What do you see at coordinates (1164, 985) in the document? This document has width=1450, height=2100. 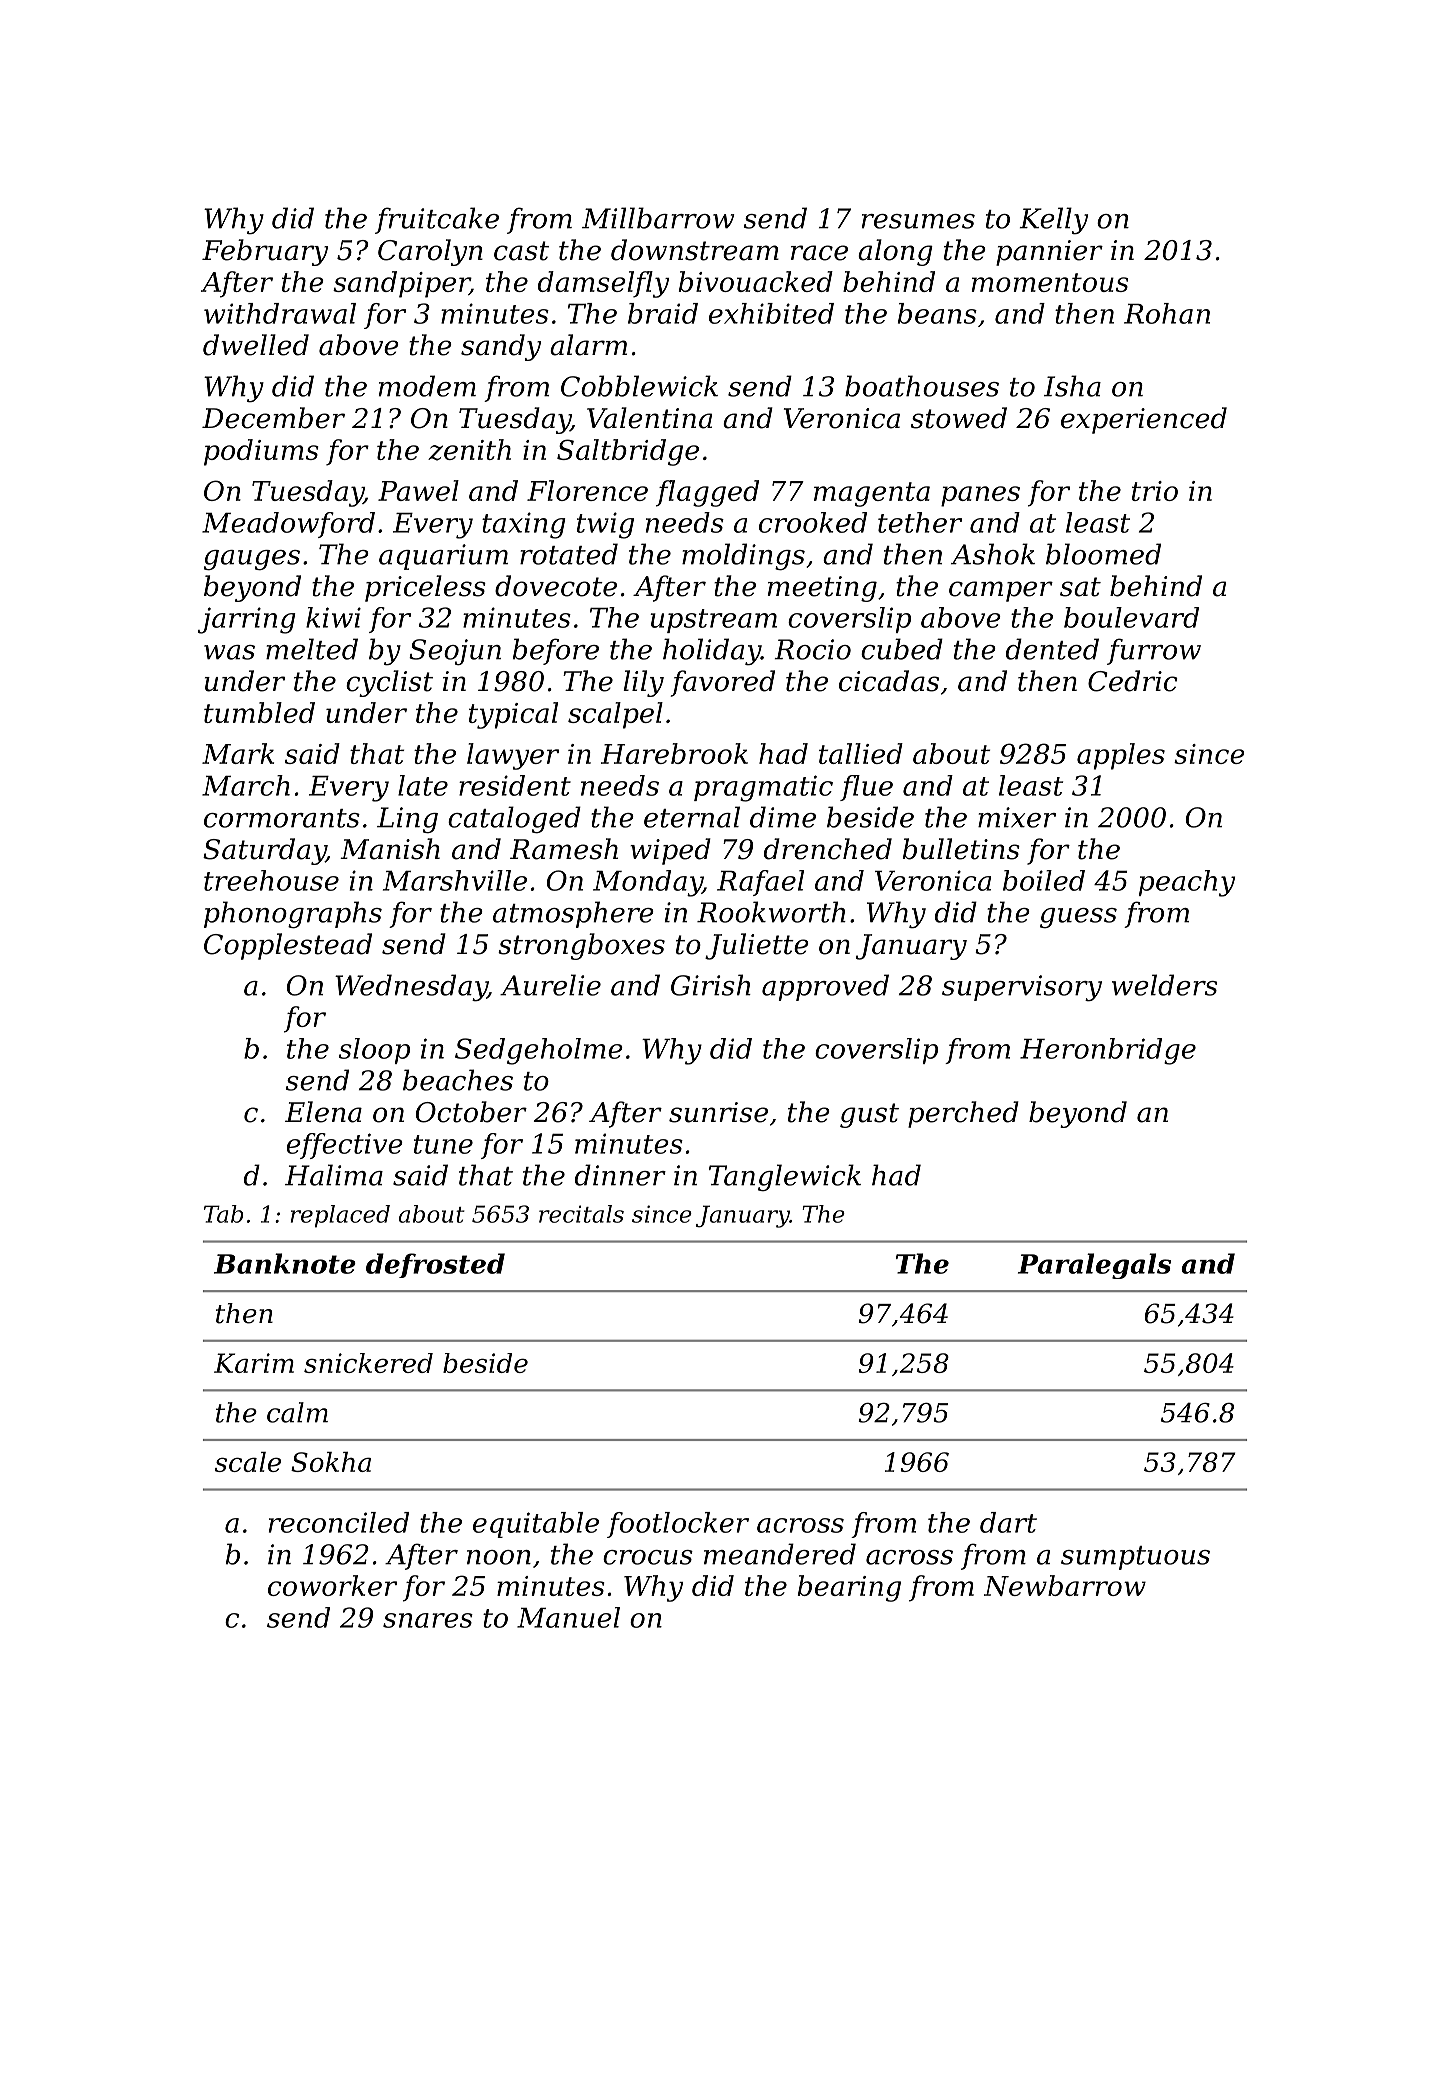 I see `welders` at bounding box center [1164, 985].
